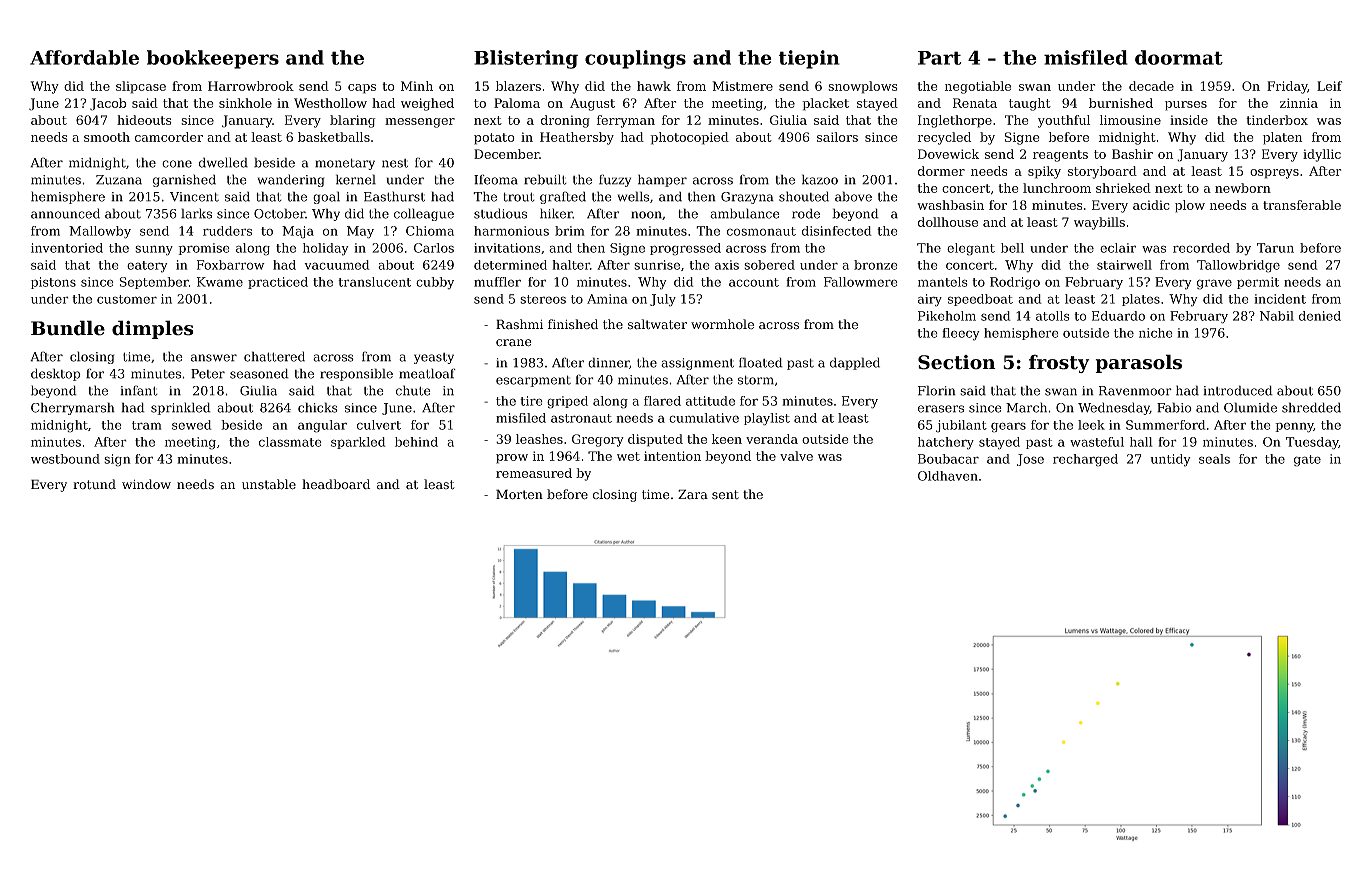 This screenshot has width=1372, height=887. What do you see at coordinates (1179, 57) in the screenshot?
I see `doormat` at bounding box center [1179, 57].
